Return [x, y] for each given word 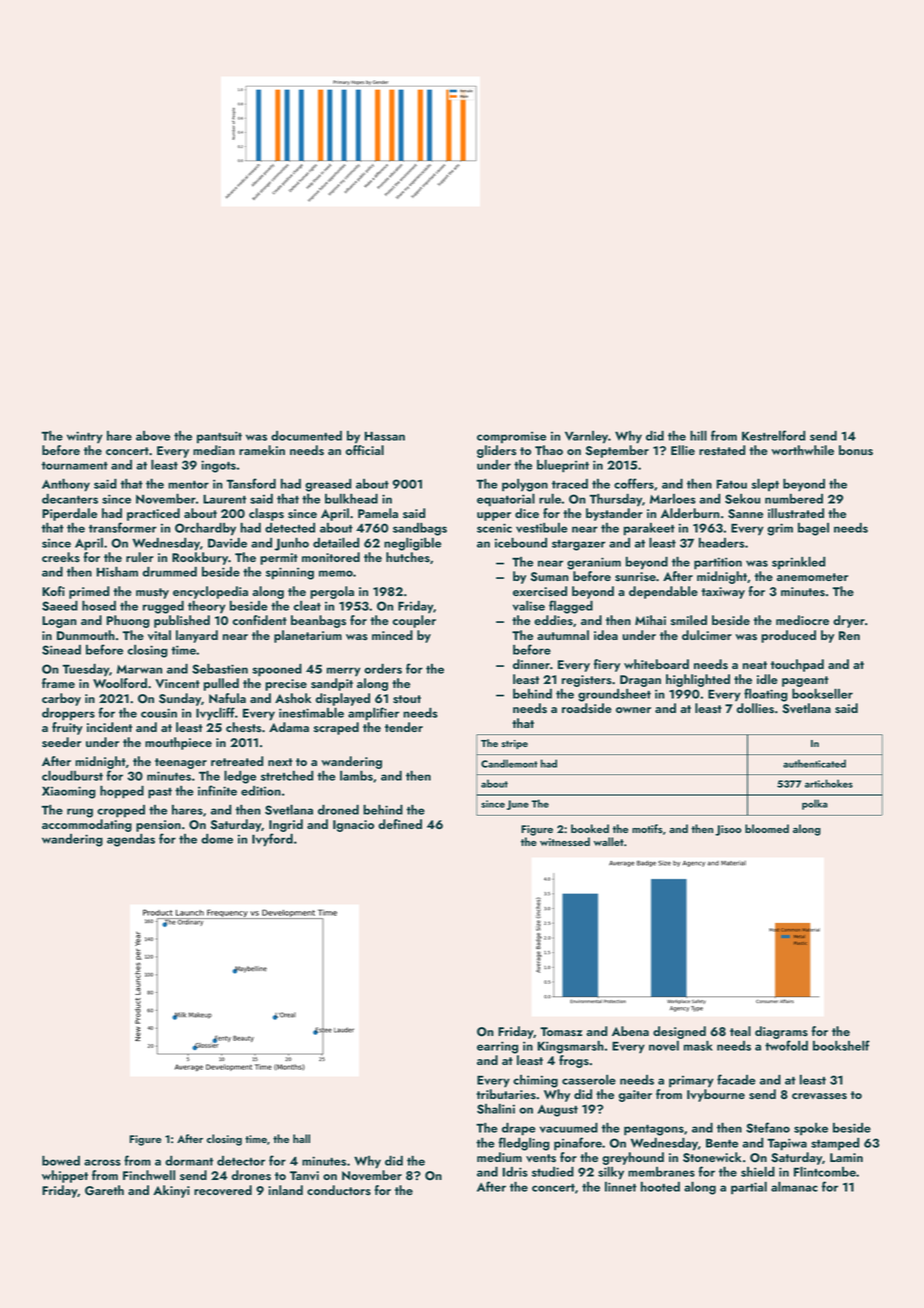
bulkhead [351, 498]
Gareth [104, 1190]
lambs [356, 775]
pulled [221, 684]
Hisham [117, 571]
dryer [849, 621]
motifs [647, 829]
